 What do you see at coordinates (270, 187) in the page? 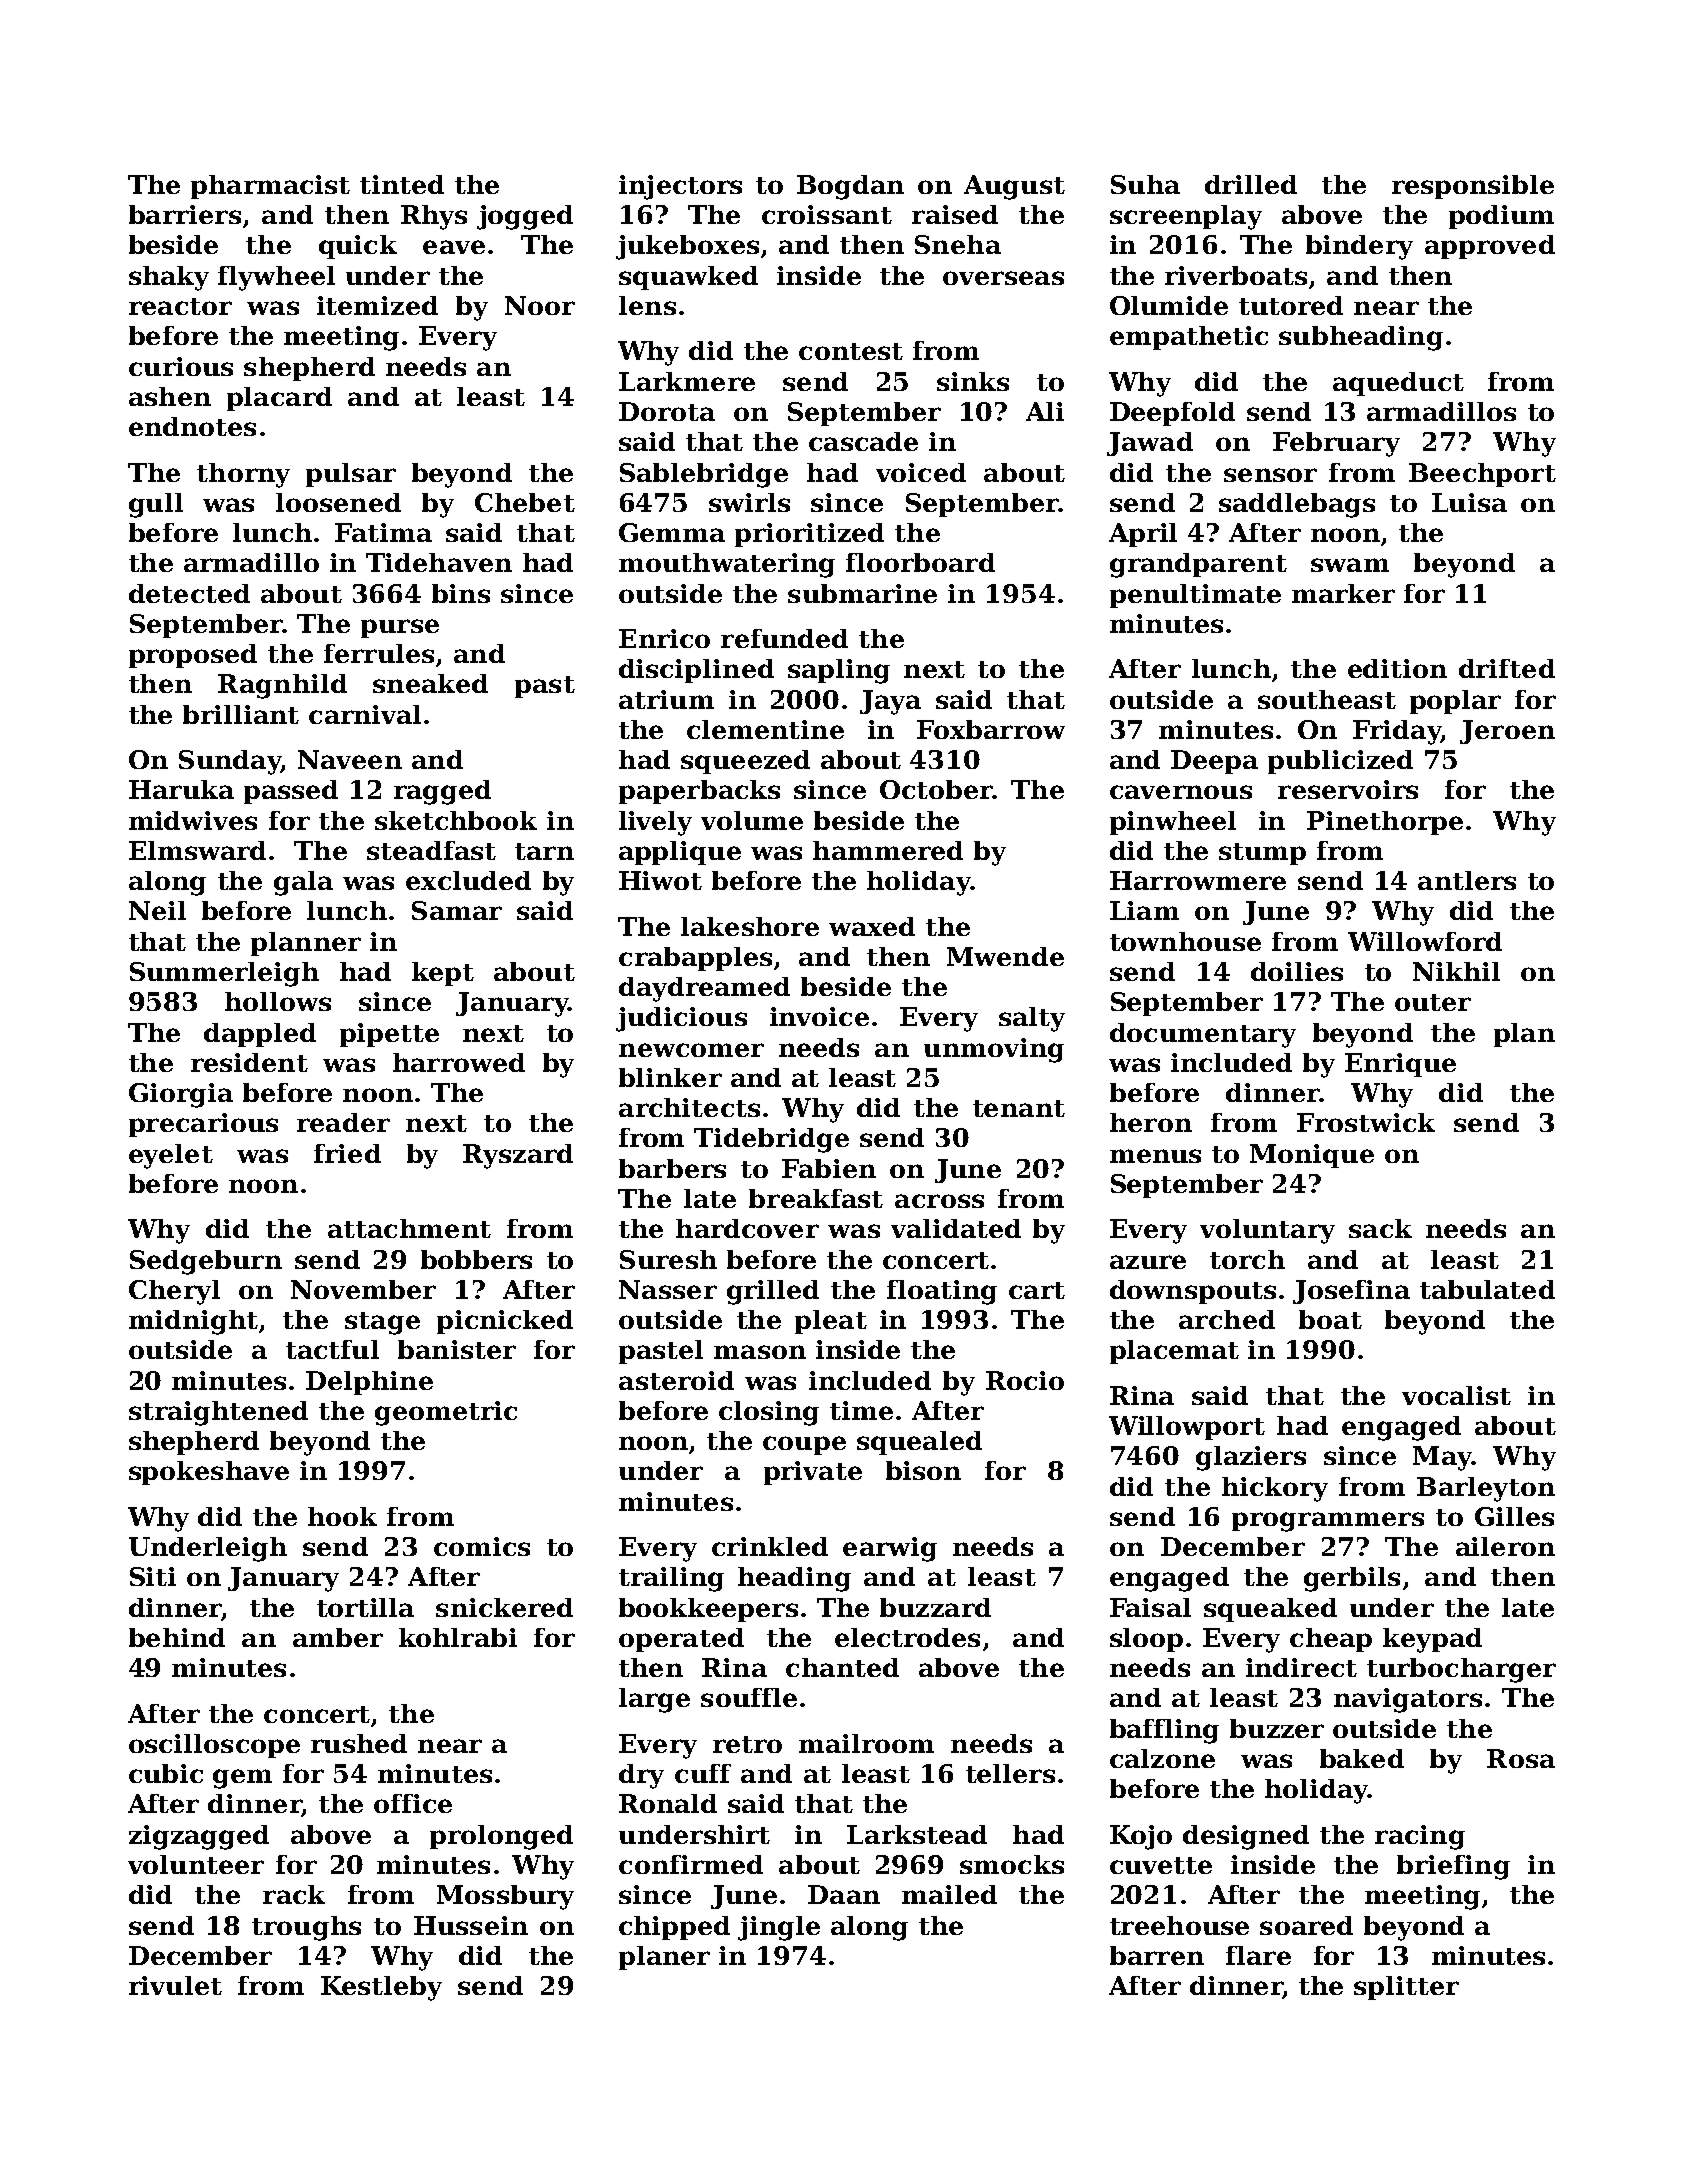
I see `pharmacist` at bounding box center [270, 187].
